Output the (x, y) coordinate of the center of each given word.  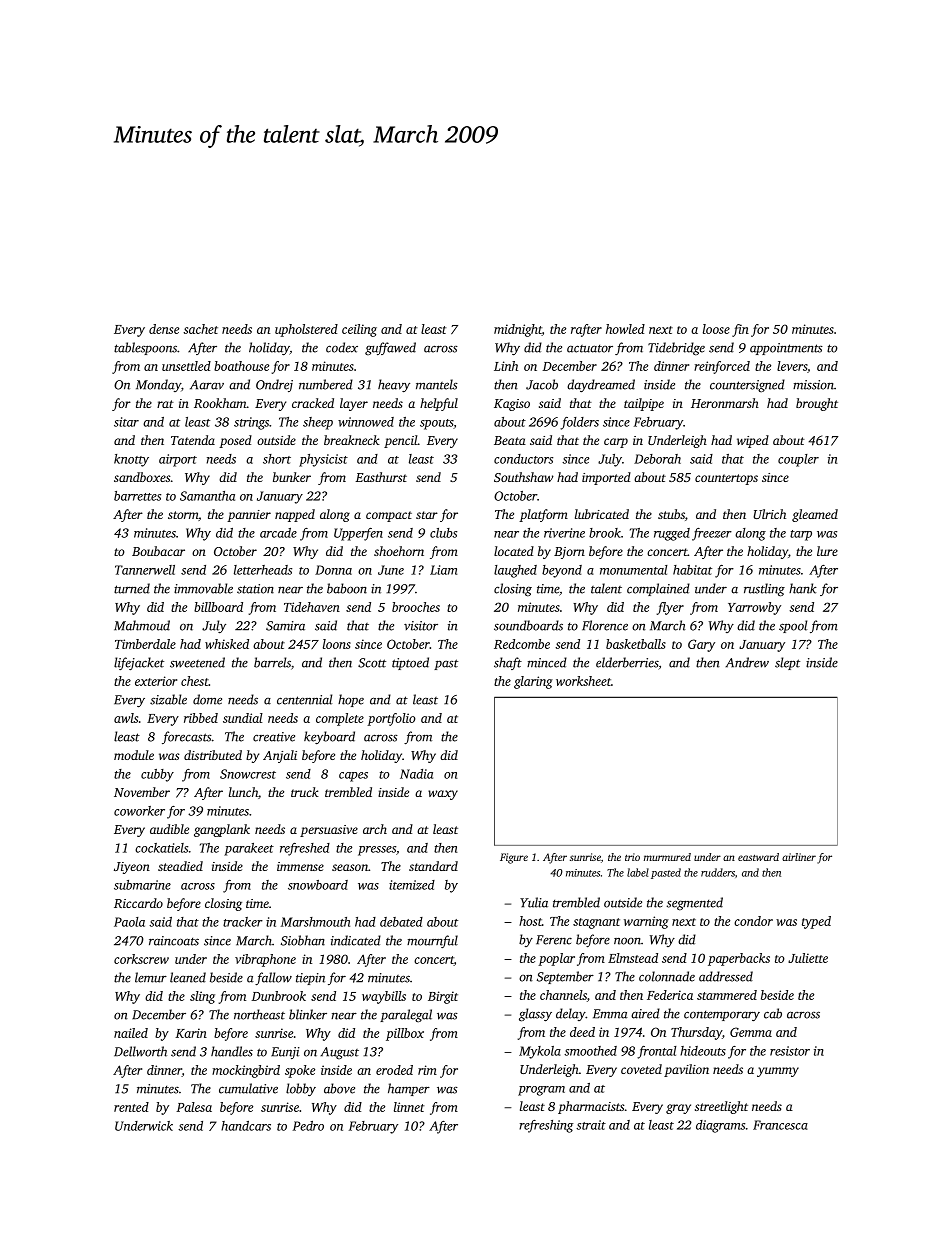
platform (543, 515)
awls (126, 718)
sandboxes (142, 477)
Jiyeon (132, 868)
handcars (246, 1126)
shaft (508, 663)
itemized (412, 885)
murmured (667, 857)
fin (740, 330)
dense (164, 329)
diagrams (720, 1126)
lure (827, 551)
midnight (518, 330)
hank (803, 588)
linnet (409, 1107)
